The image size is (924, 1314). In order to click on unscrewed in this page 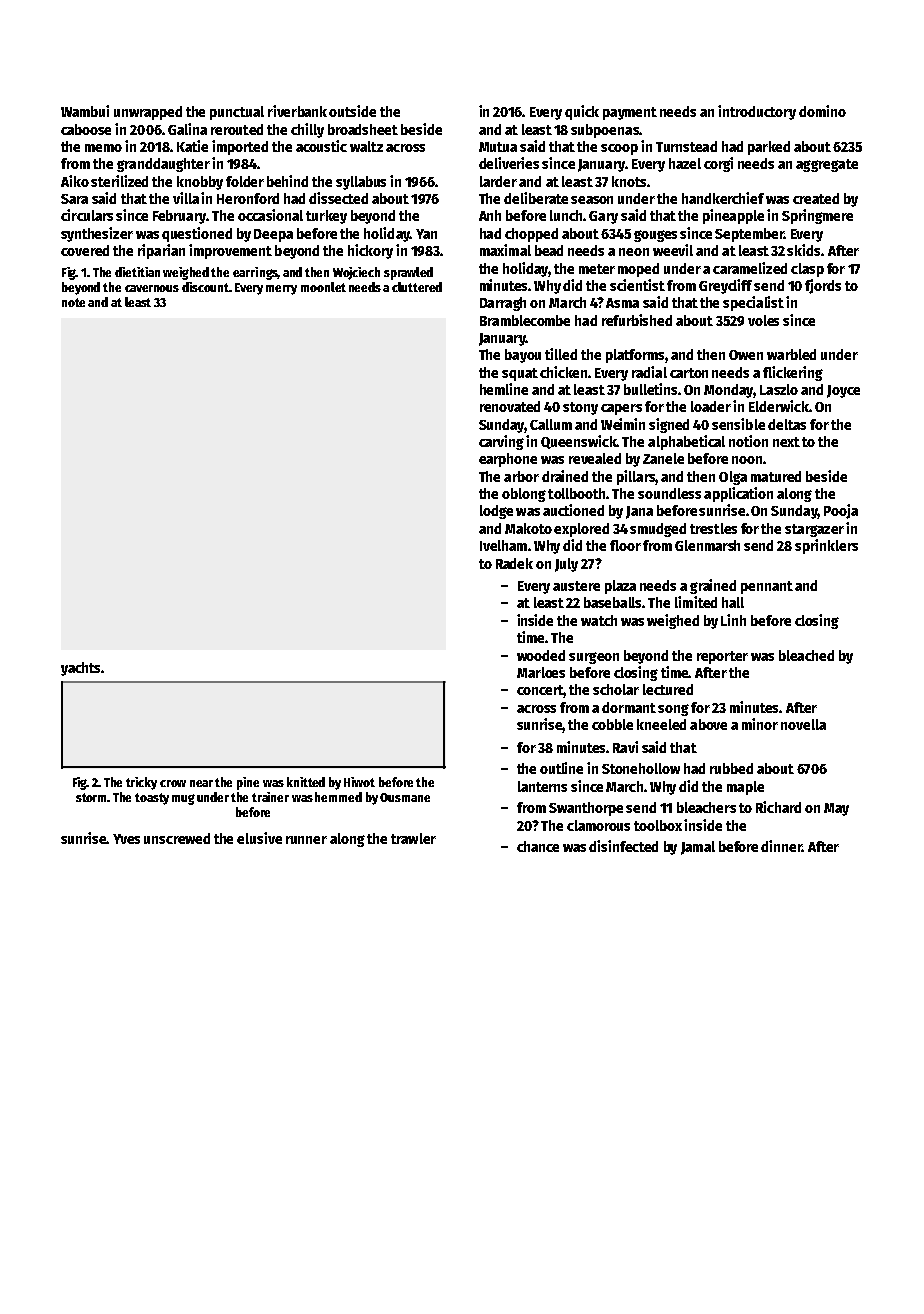, I will do `click(177, 838)`.
